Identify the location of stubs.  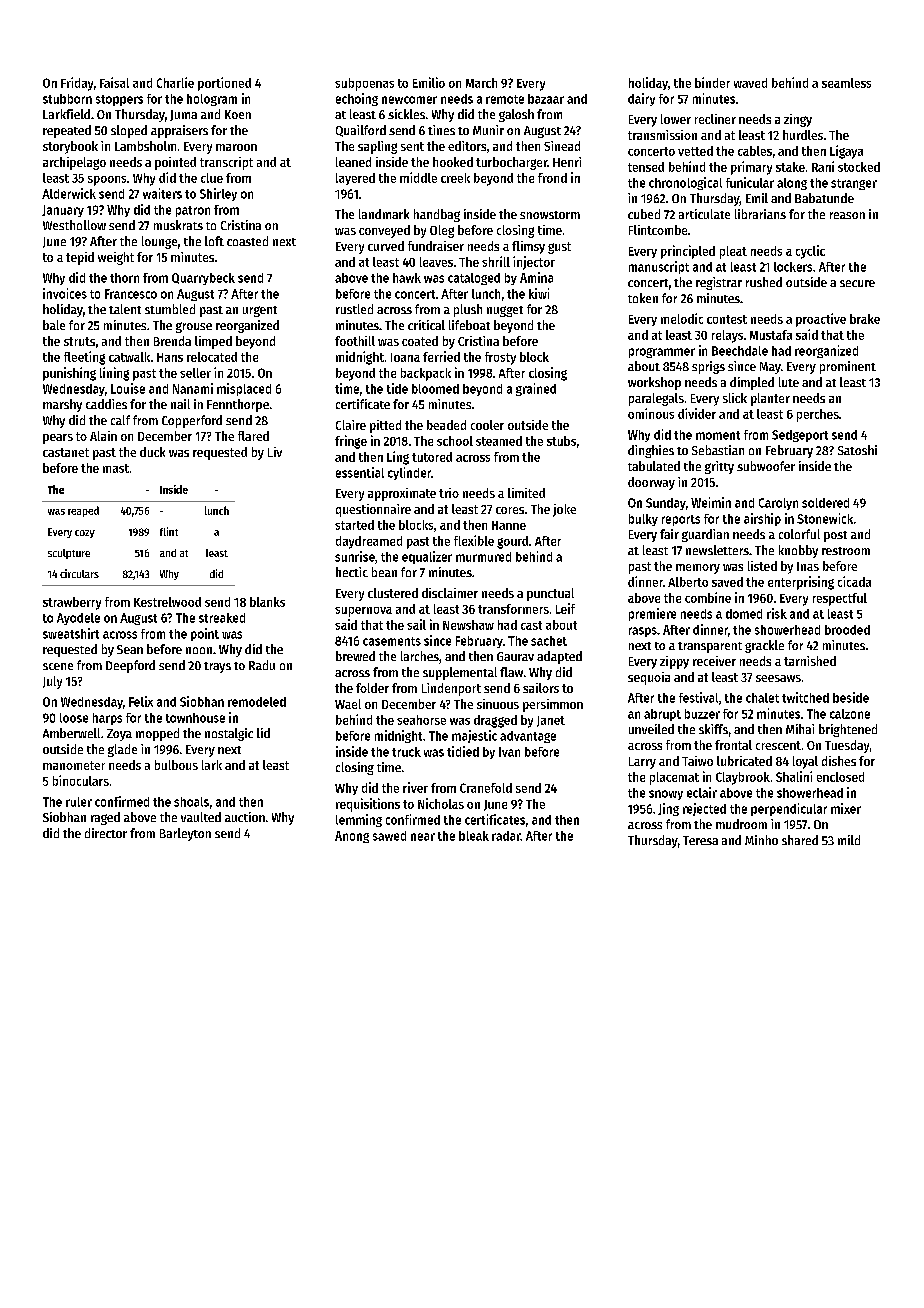
(561, 441).
